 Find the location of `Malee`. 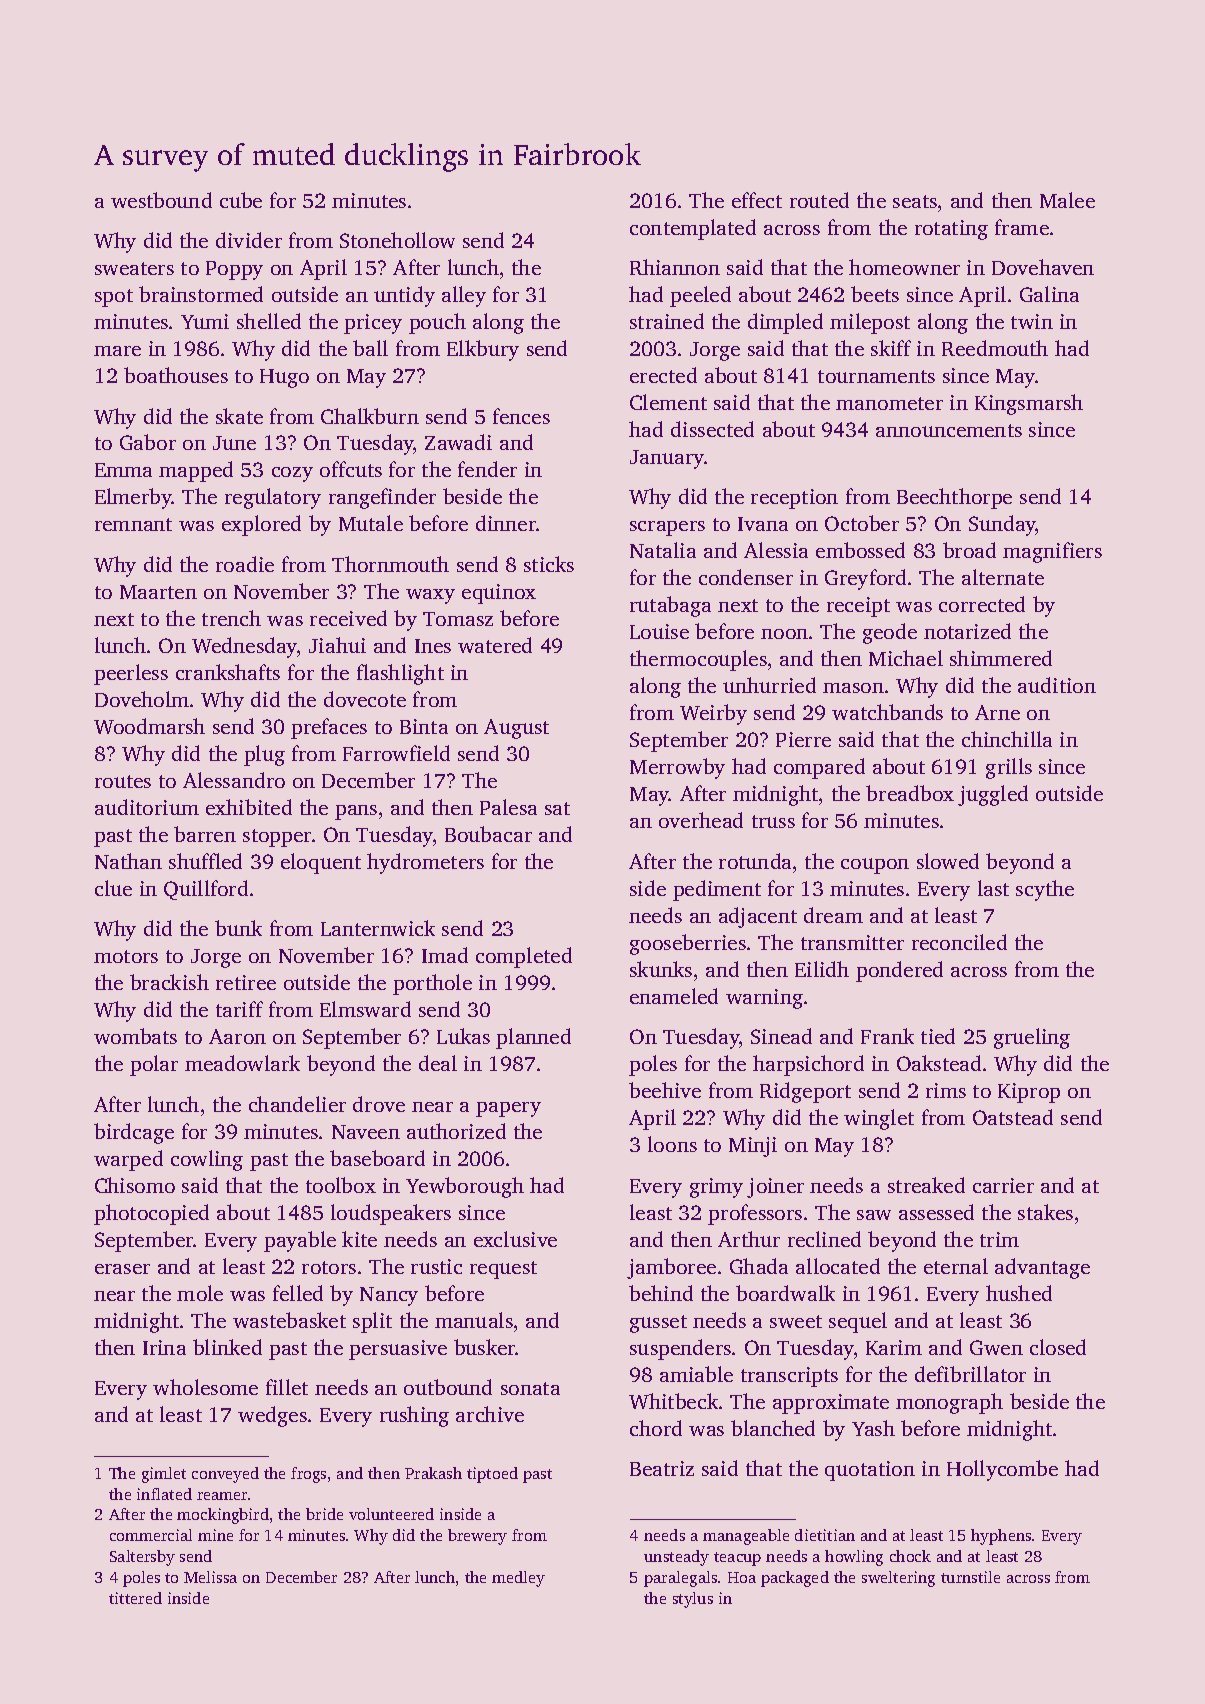

Malee is located at coordinates (1067, 200).
